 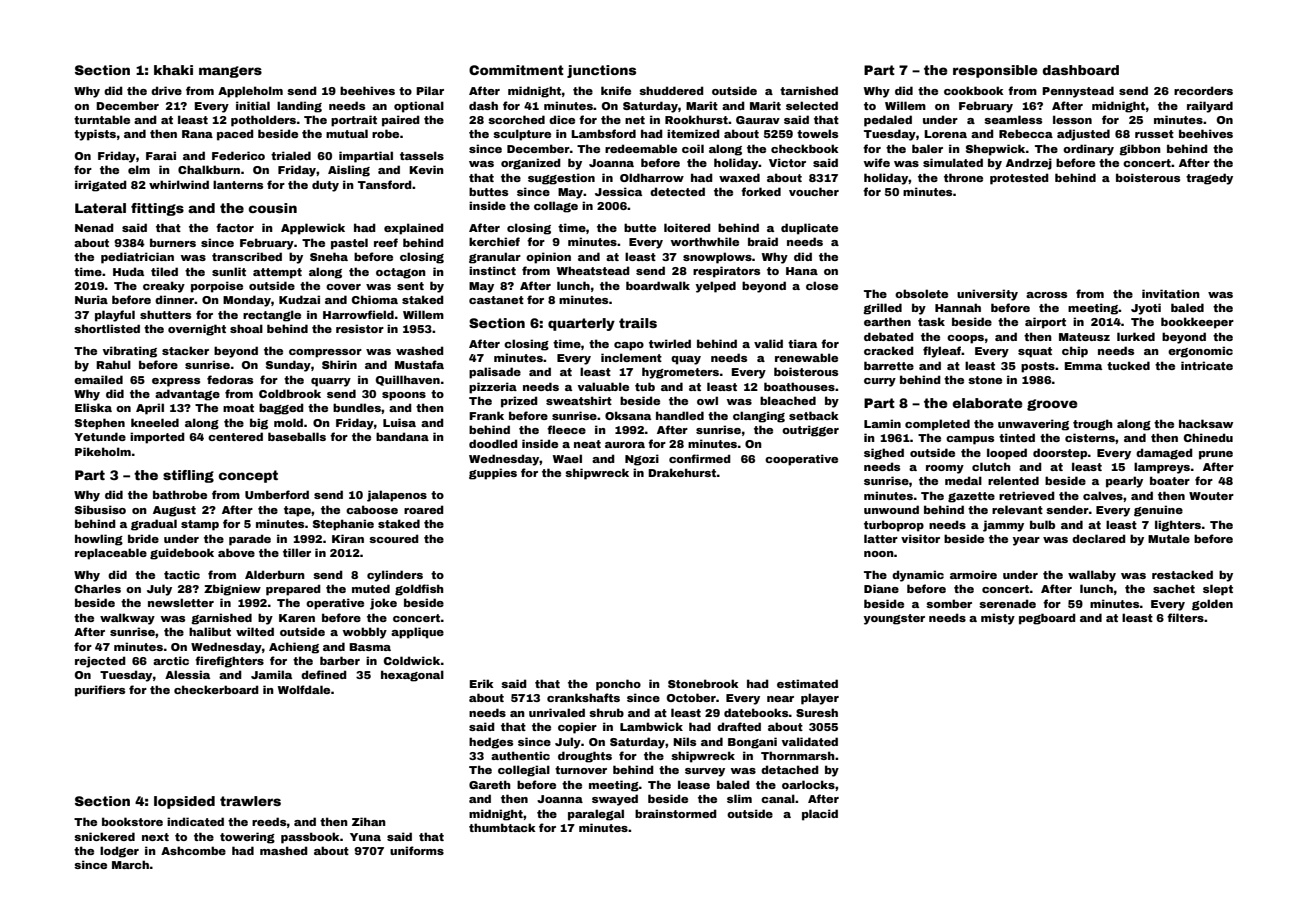 I want to click on detected, so click(x=677, y=191).
